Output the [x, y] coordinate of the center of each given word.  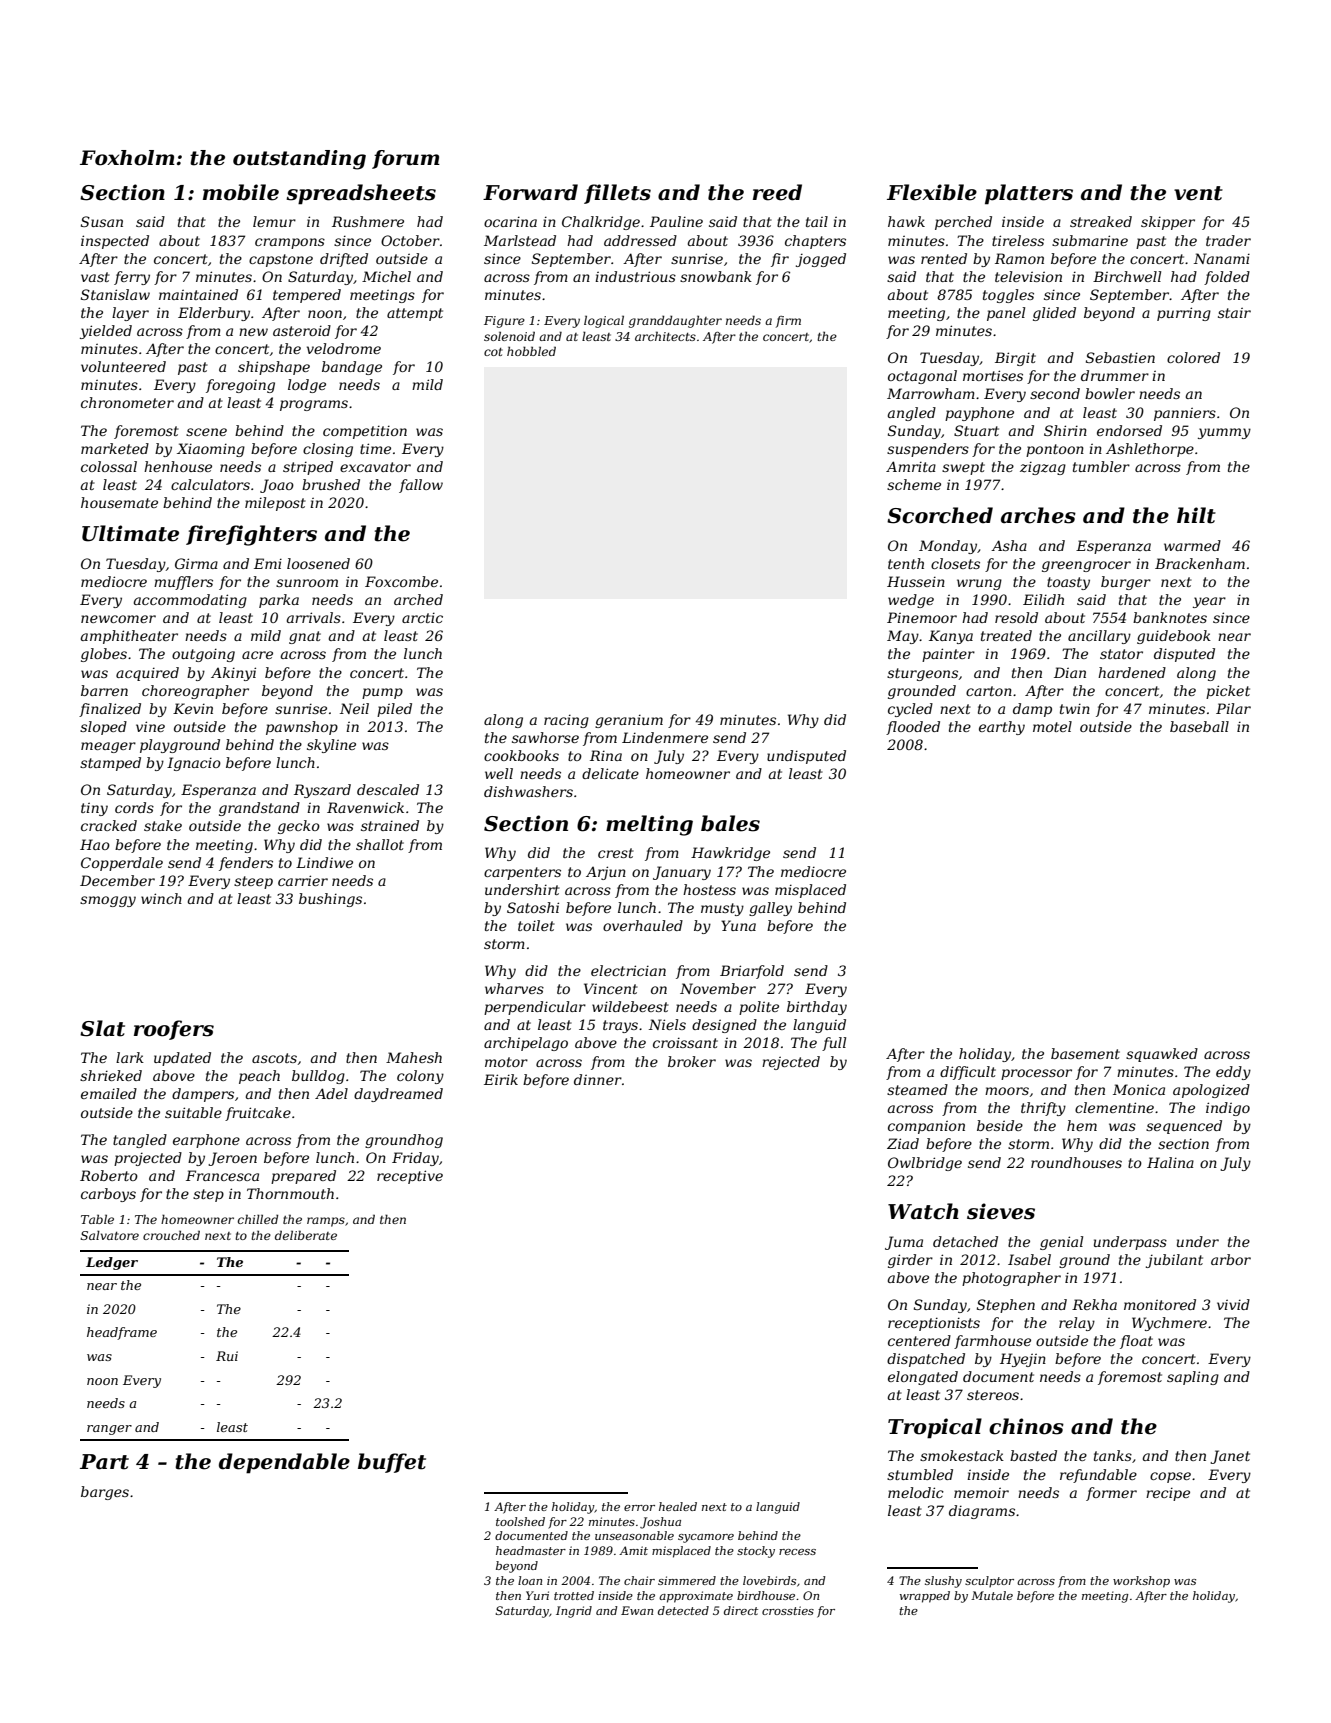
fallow [421, 486]
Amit [633, 1550]
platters [1029, 194]
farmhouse [992, 1342]
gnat [305, 637]
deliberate [306, 1235]
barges [105, 1493]
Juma [904, 1243]
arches [1038, 515]
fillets [617, 194]
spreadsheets [361, 194]
